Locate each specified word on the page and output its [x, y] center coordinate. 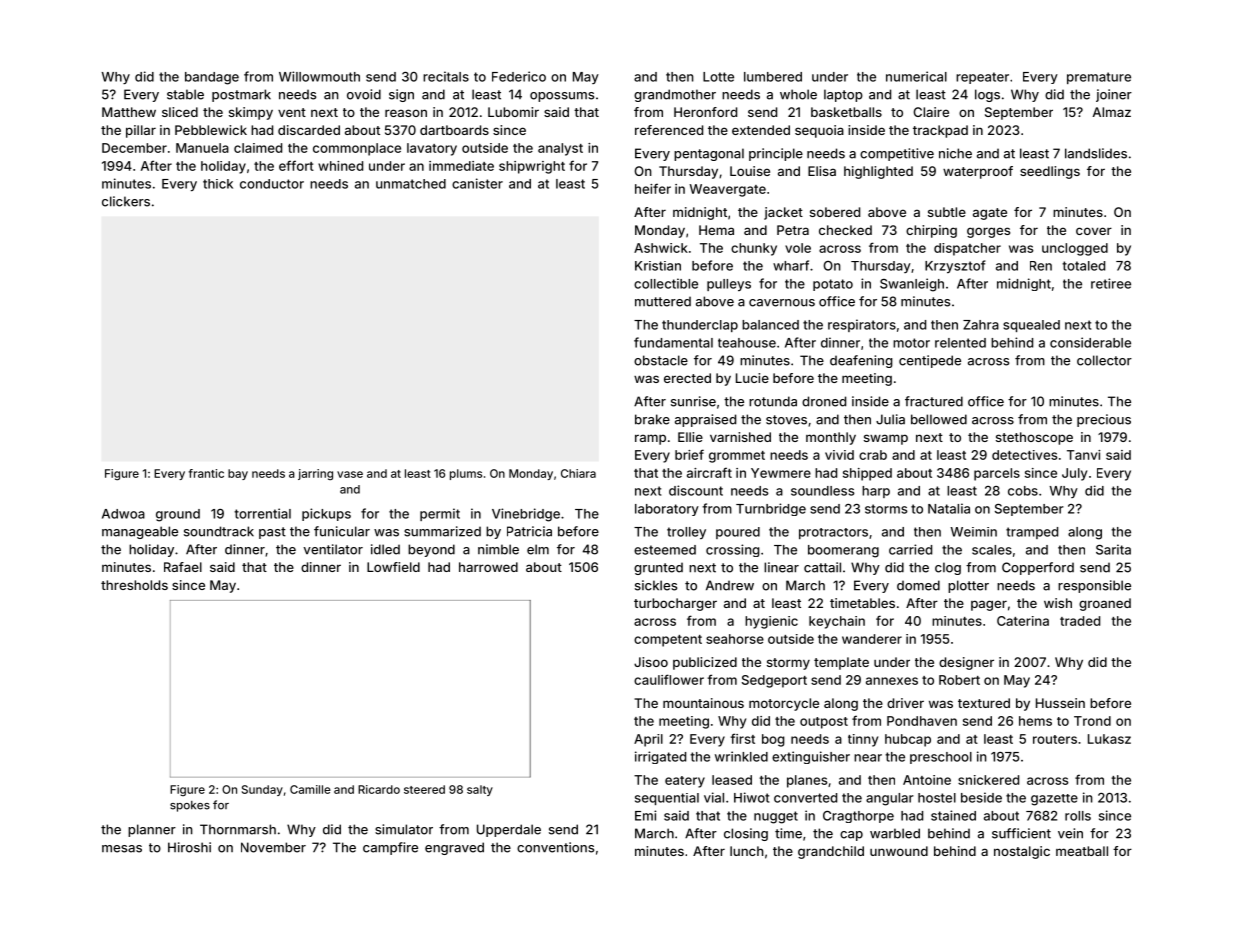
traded [1080, 621]
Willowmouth [319, 76]
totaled [1083, 266]
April [648, 740]
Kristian [658, 266]
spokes [190, 806]
